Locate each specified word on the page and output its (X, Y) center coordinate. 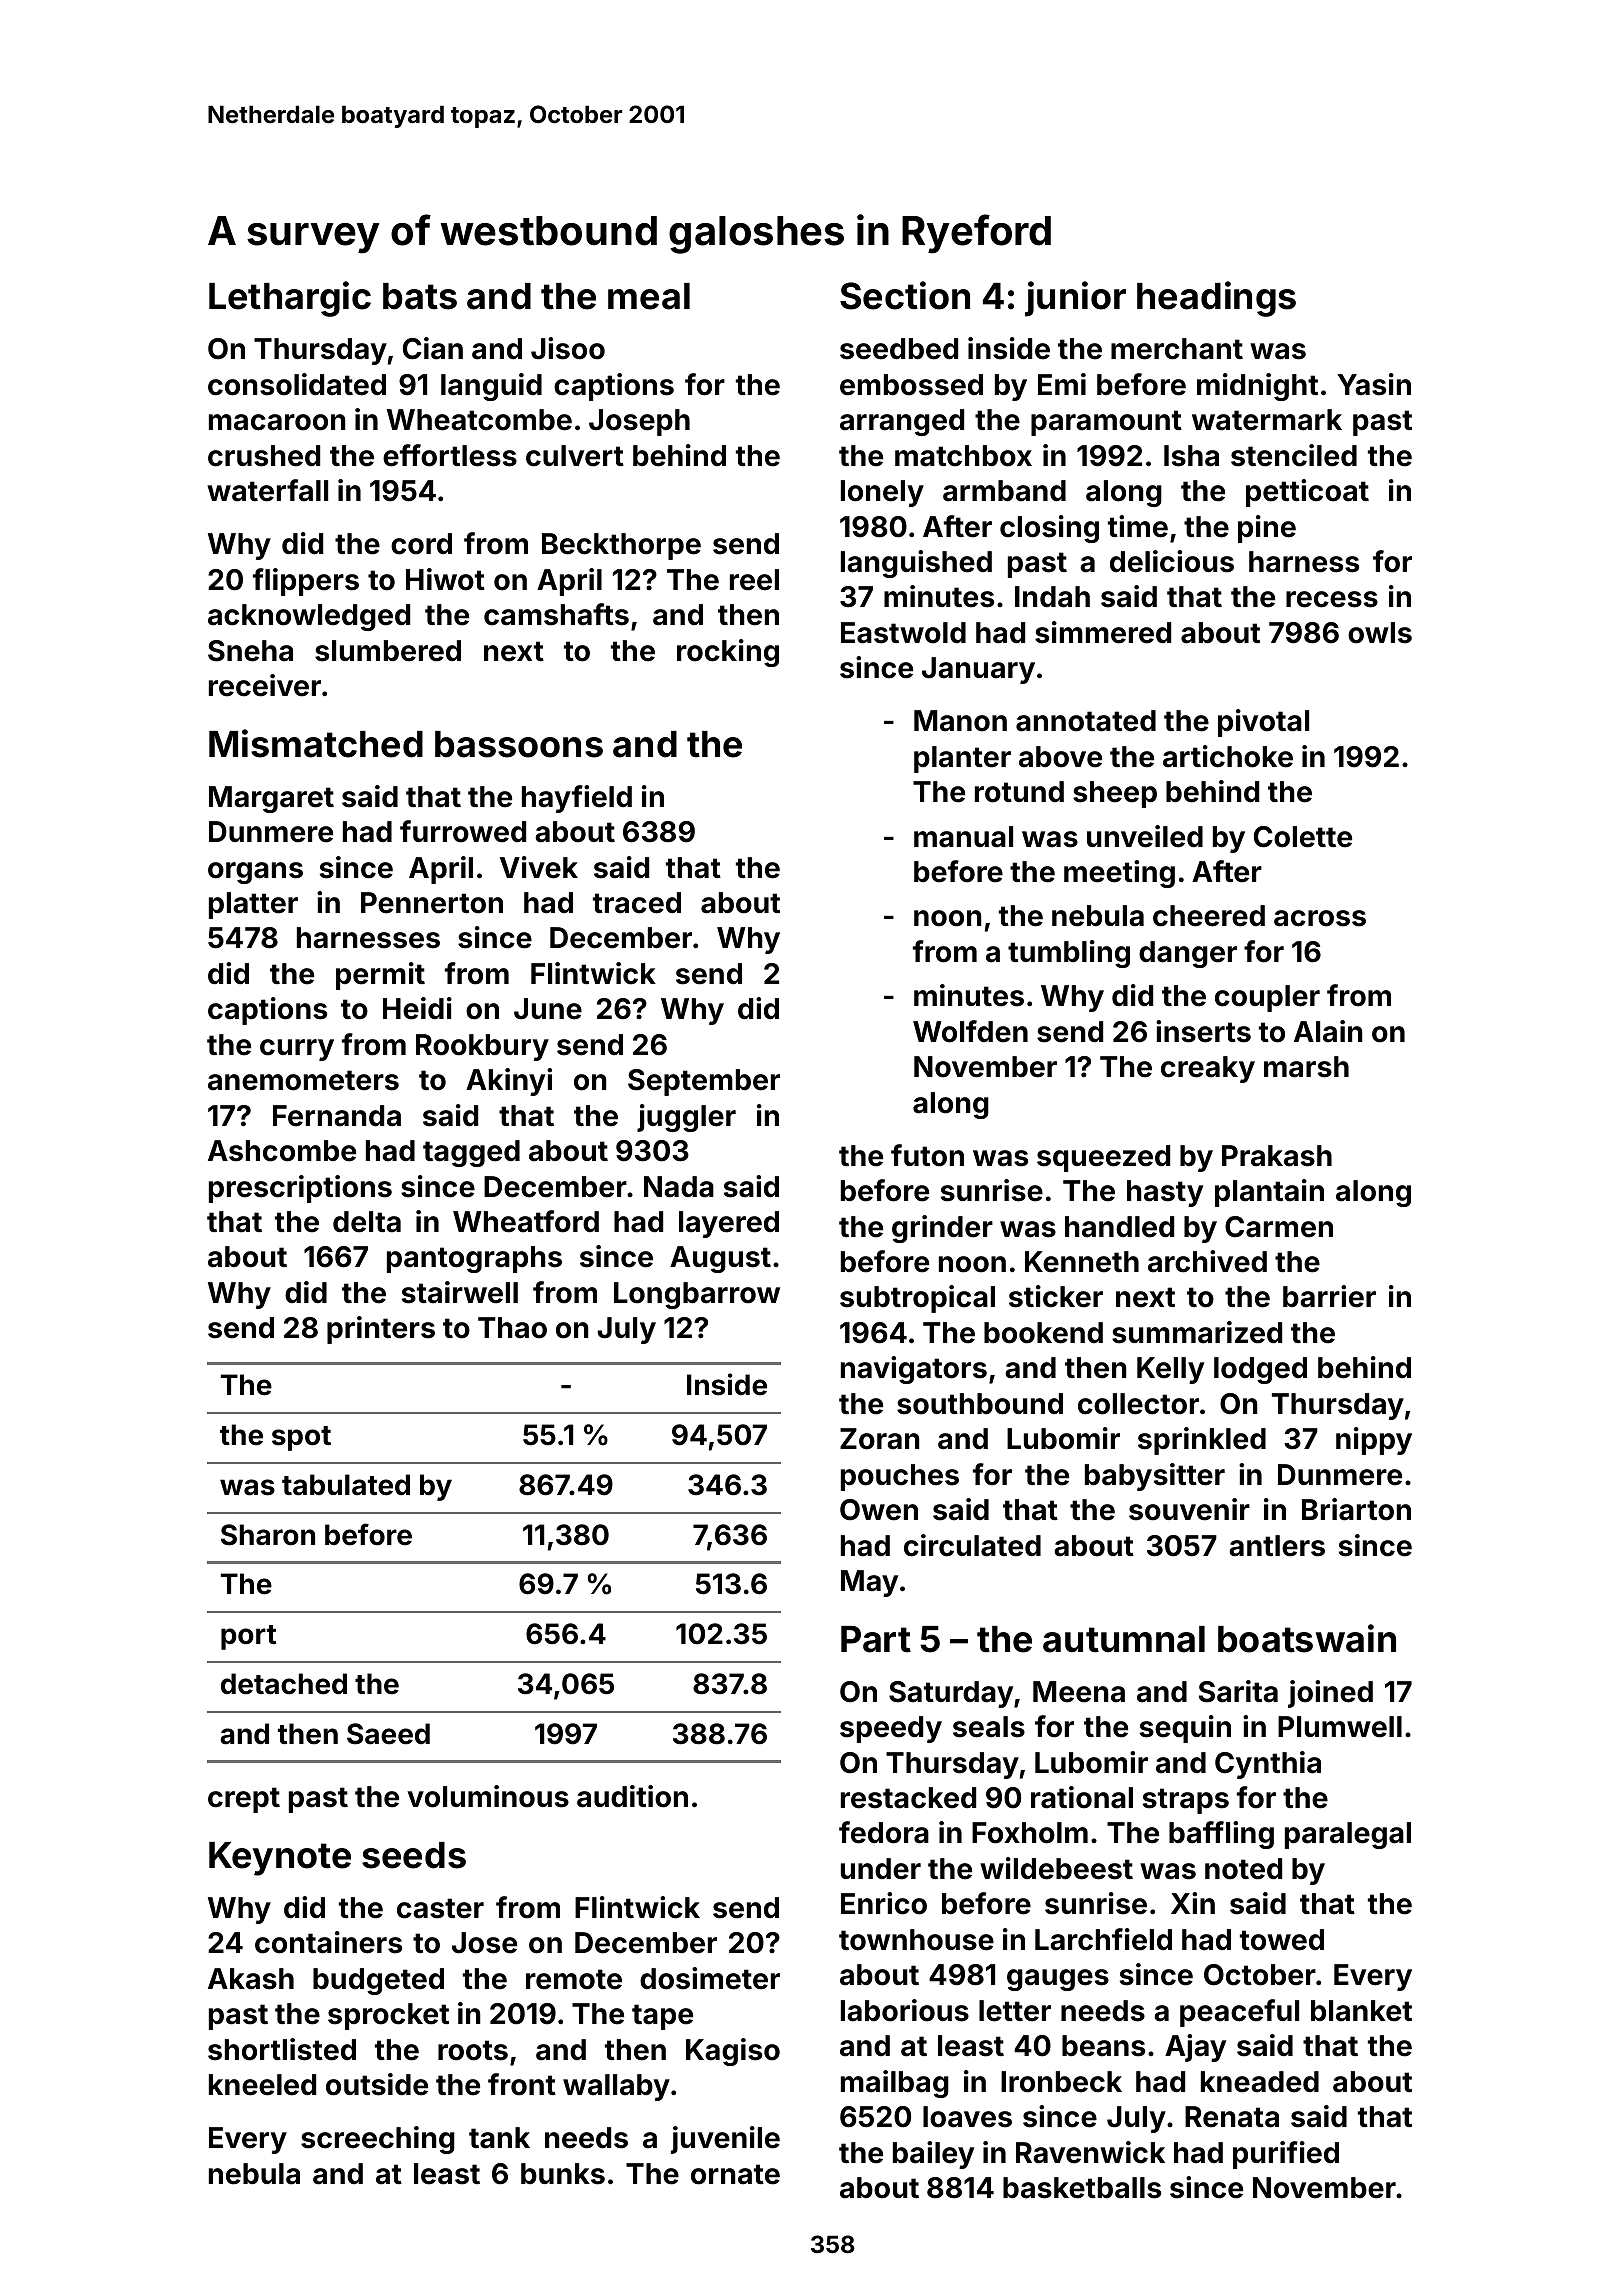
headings (1216, 299)
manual (963, 837)
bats (420, 296)
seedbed (899, 349)
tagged (471, 1153)
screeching (378, 2140)
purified (1286, 2155)
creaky (1208, 1069)
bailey (933, 2155)
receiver (265, 685)
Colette (1303, 837)
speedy (891, 1729)
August (720, 1259)
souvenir (1189, 1509)
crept (244, 1800)
